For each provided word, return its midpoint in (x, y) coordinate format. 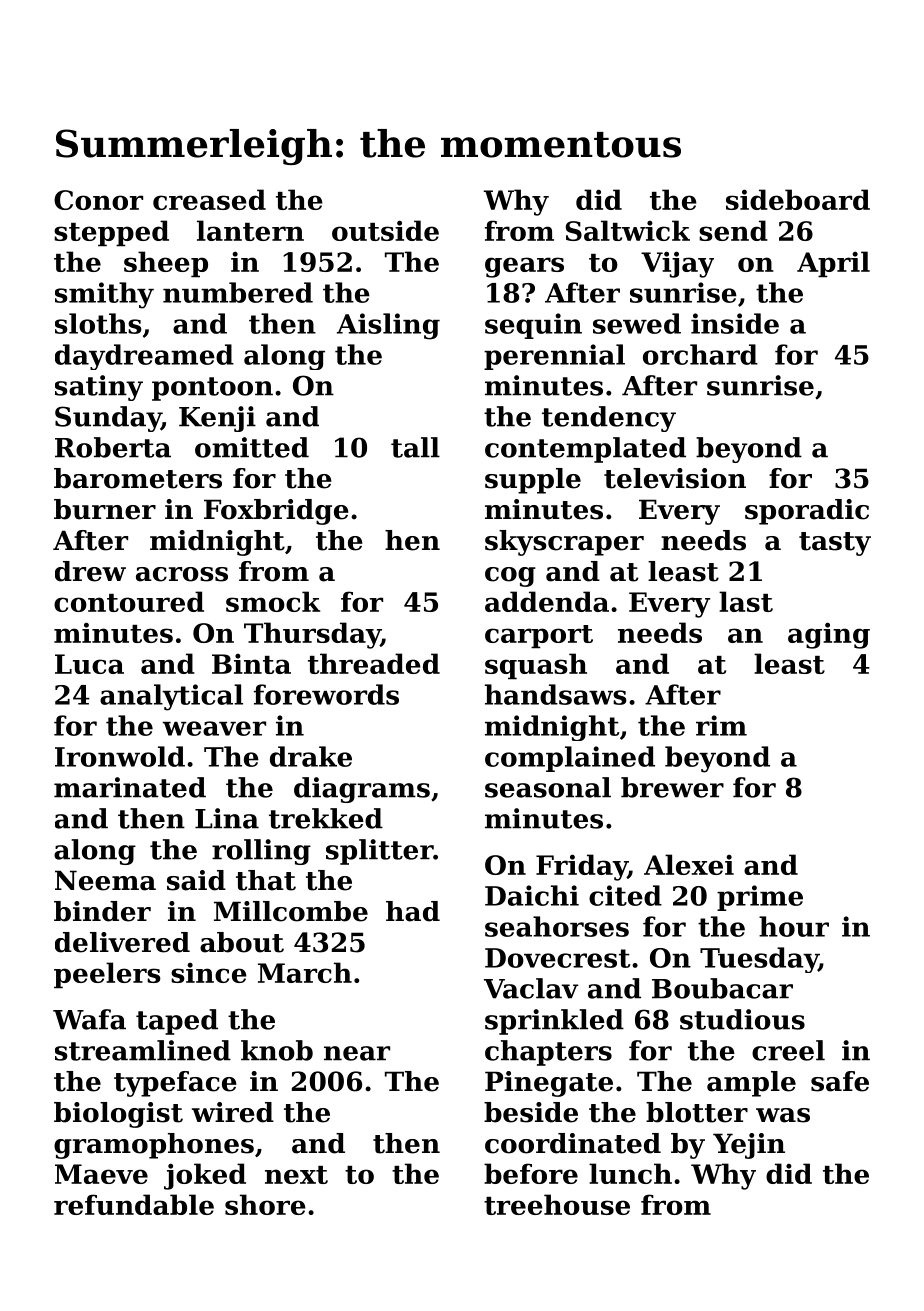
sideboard (798, 199)
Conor (98, 200)
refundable (134, 1204)
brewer (672, 787)
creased (209, 199)
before (531, 1173)
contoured (129, 601)
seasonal (548, 787)
